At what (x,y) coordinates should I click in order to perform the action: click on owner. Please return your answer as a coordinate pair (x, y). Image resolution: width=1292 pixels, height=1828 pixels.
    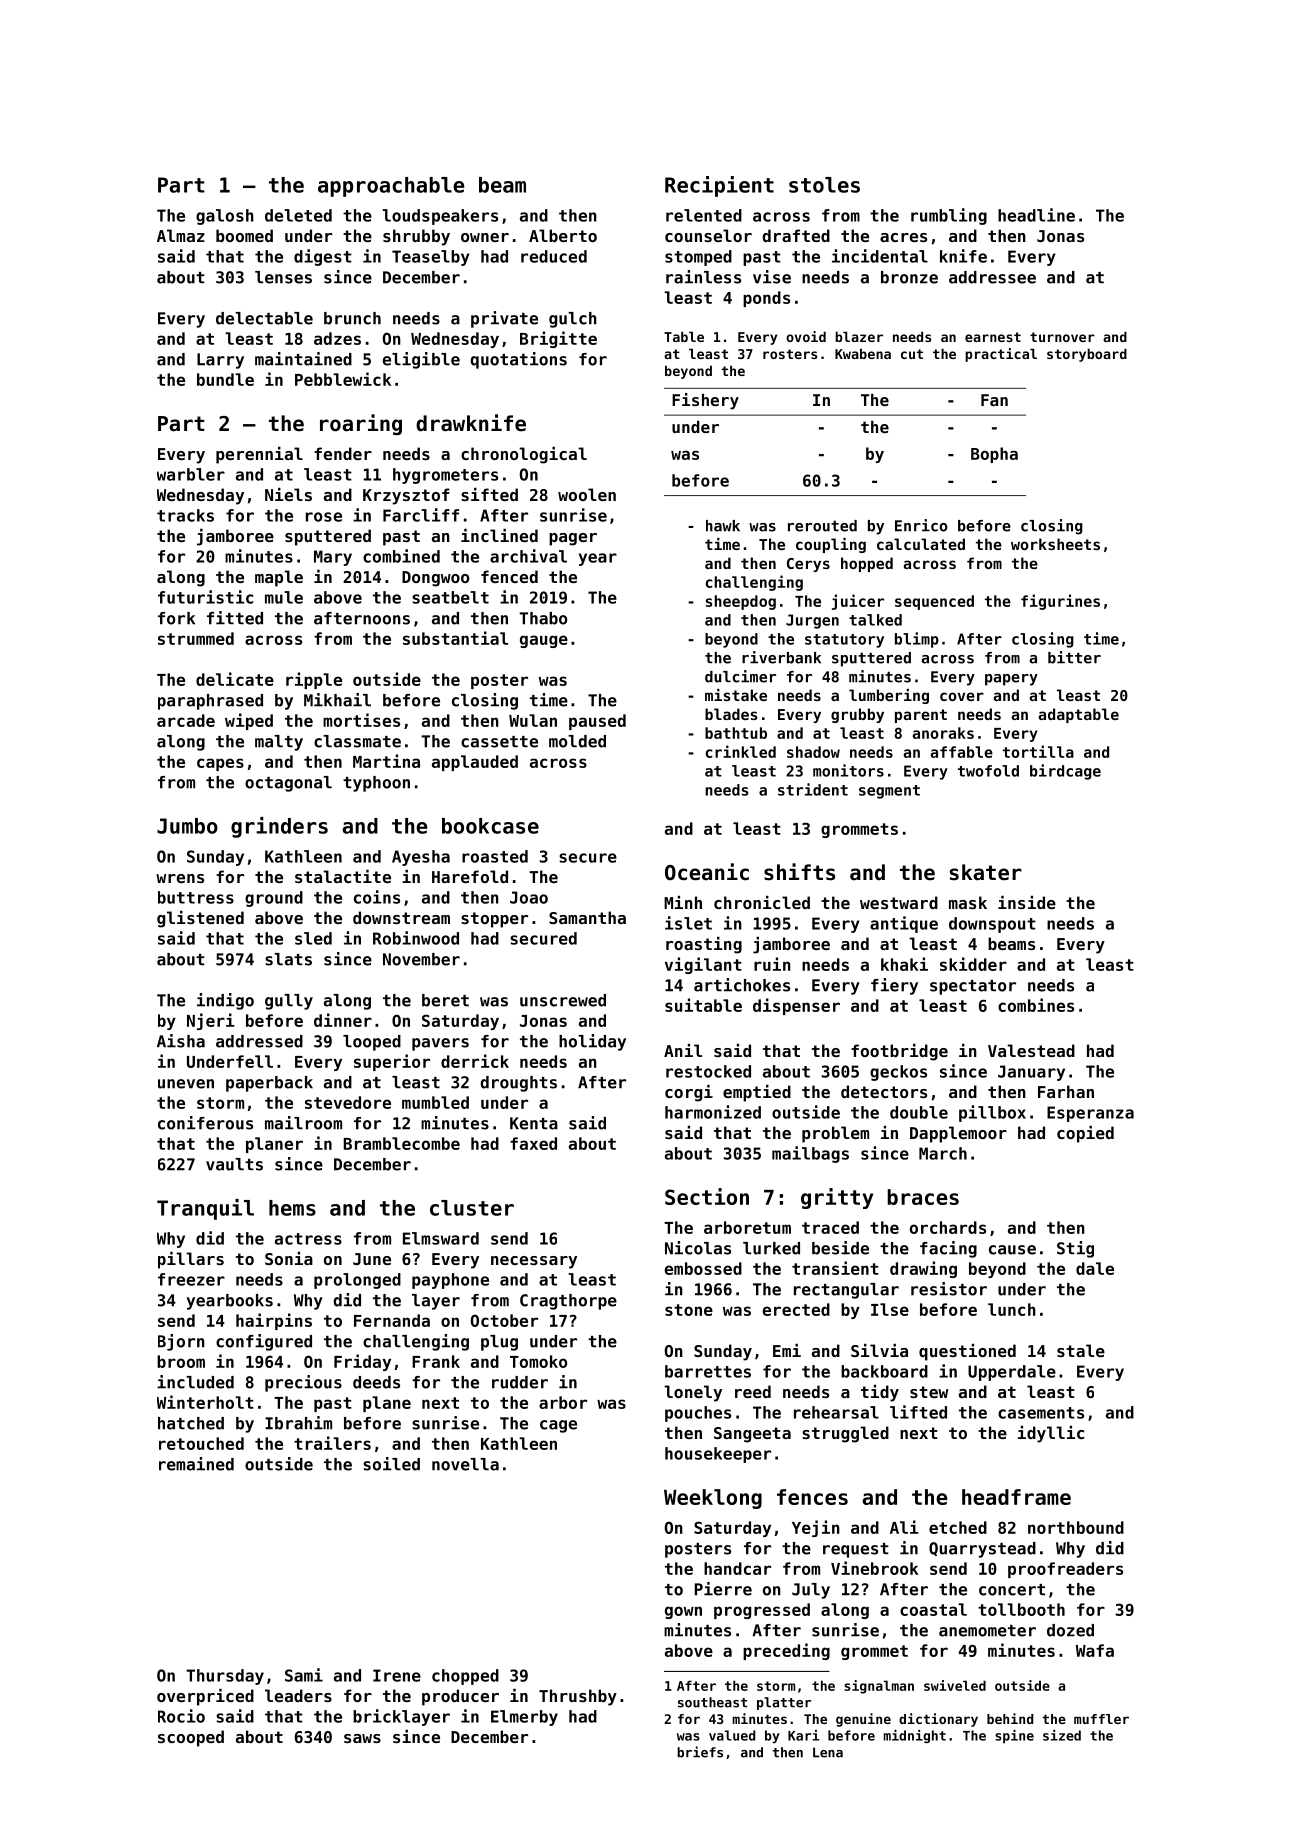
    Looking at the image, I should click on (485, 237).
